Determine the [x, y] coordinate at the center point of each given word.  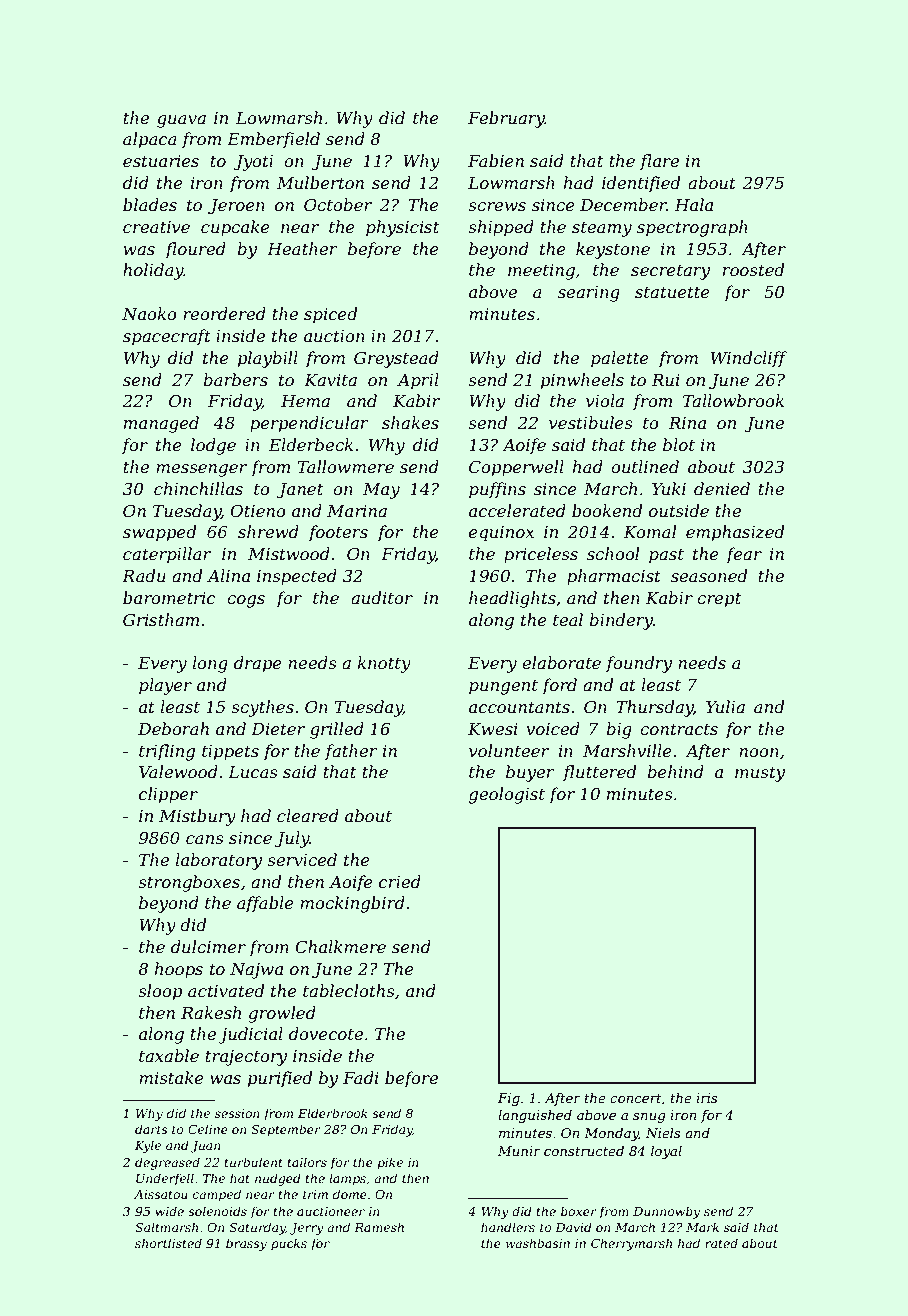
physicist [402, 228]
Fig [509, 1099]
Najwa [256, 971]
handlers [508, 1227]
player [165, 686]
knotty [384, 664]
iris [707, 1098]
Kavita [330, 380]
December [623, 204]
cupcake [235, 228]
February [506, 119]
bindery [621, 621]
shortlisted [168, 1243]
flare [659, 162]
